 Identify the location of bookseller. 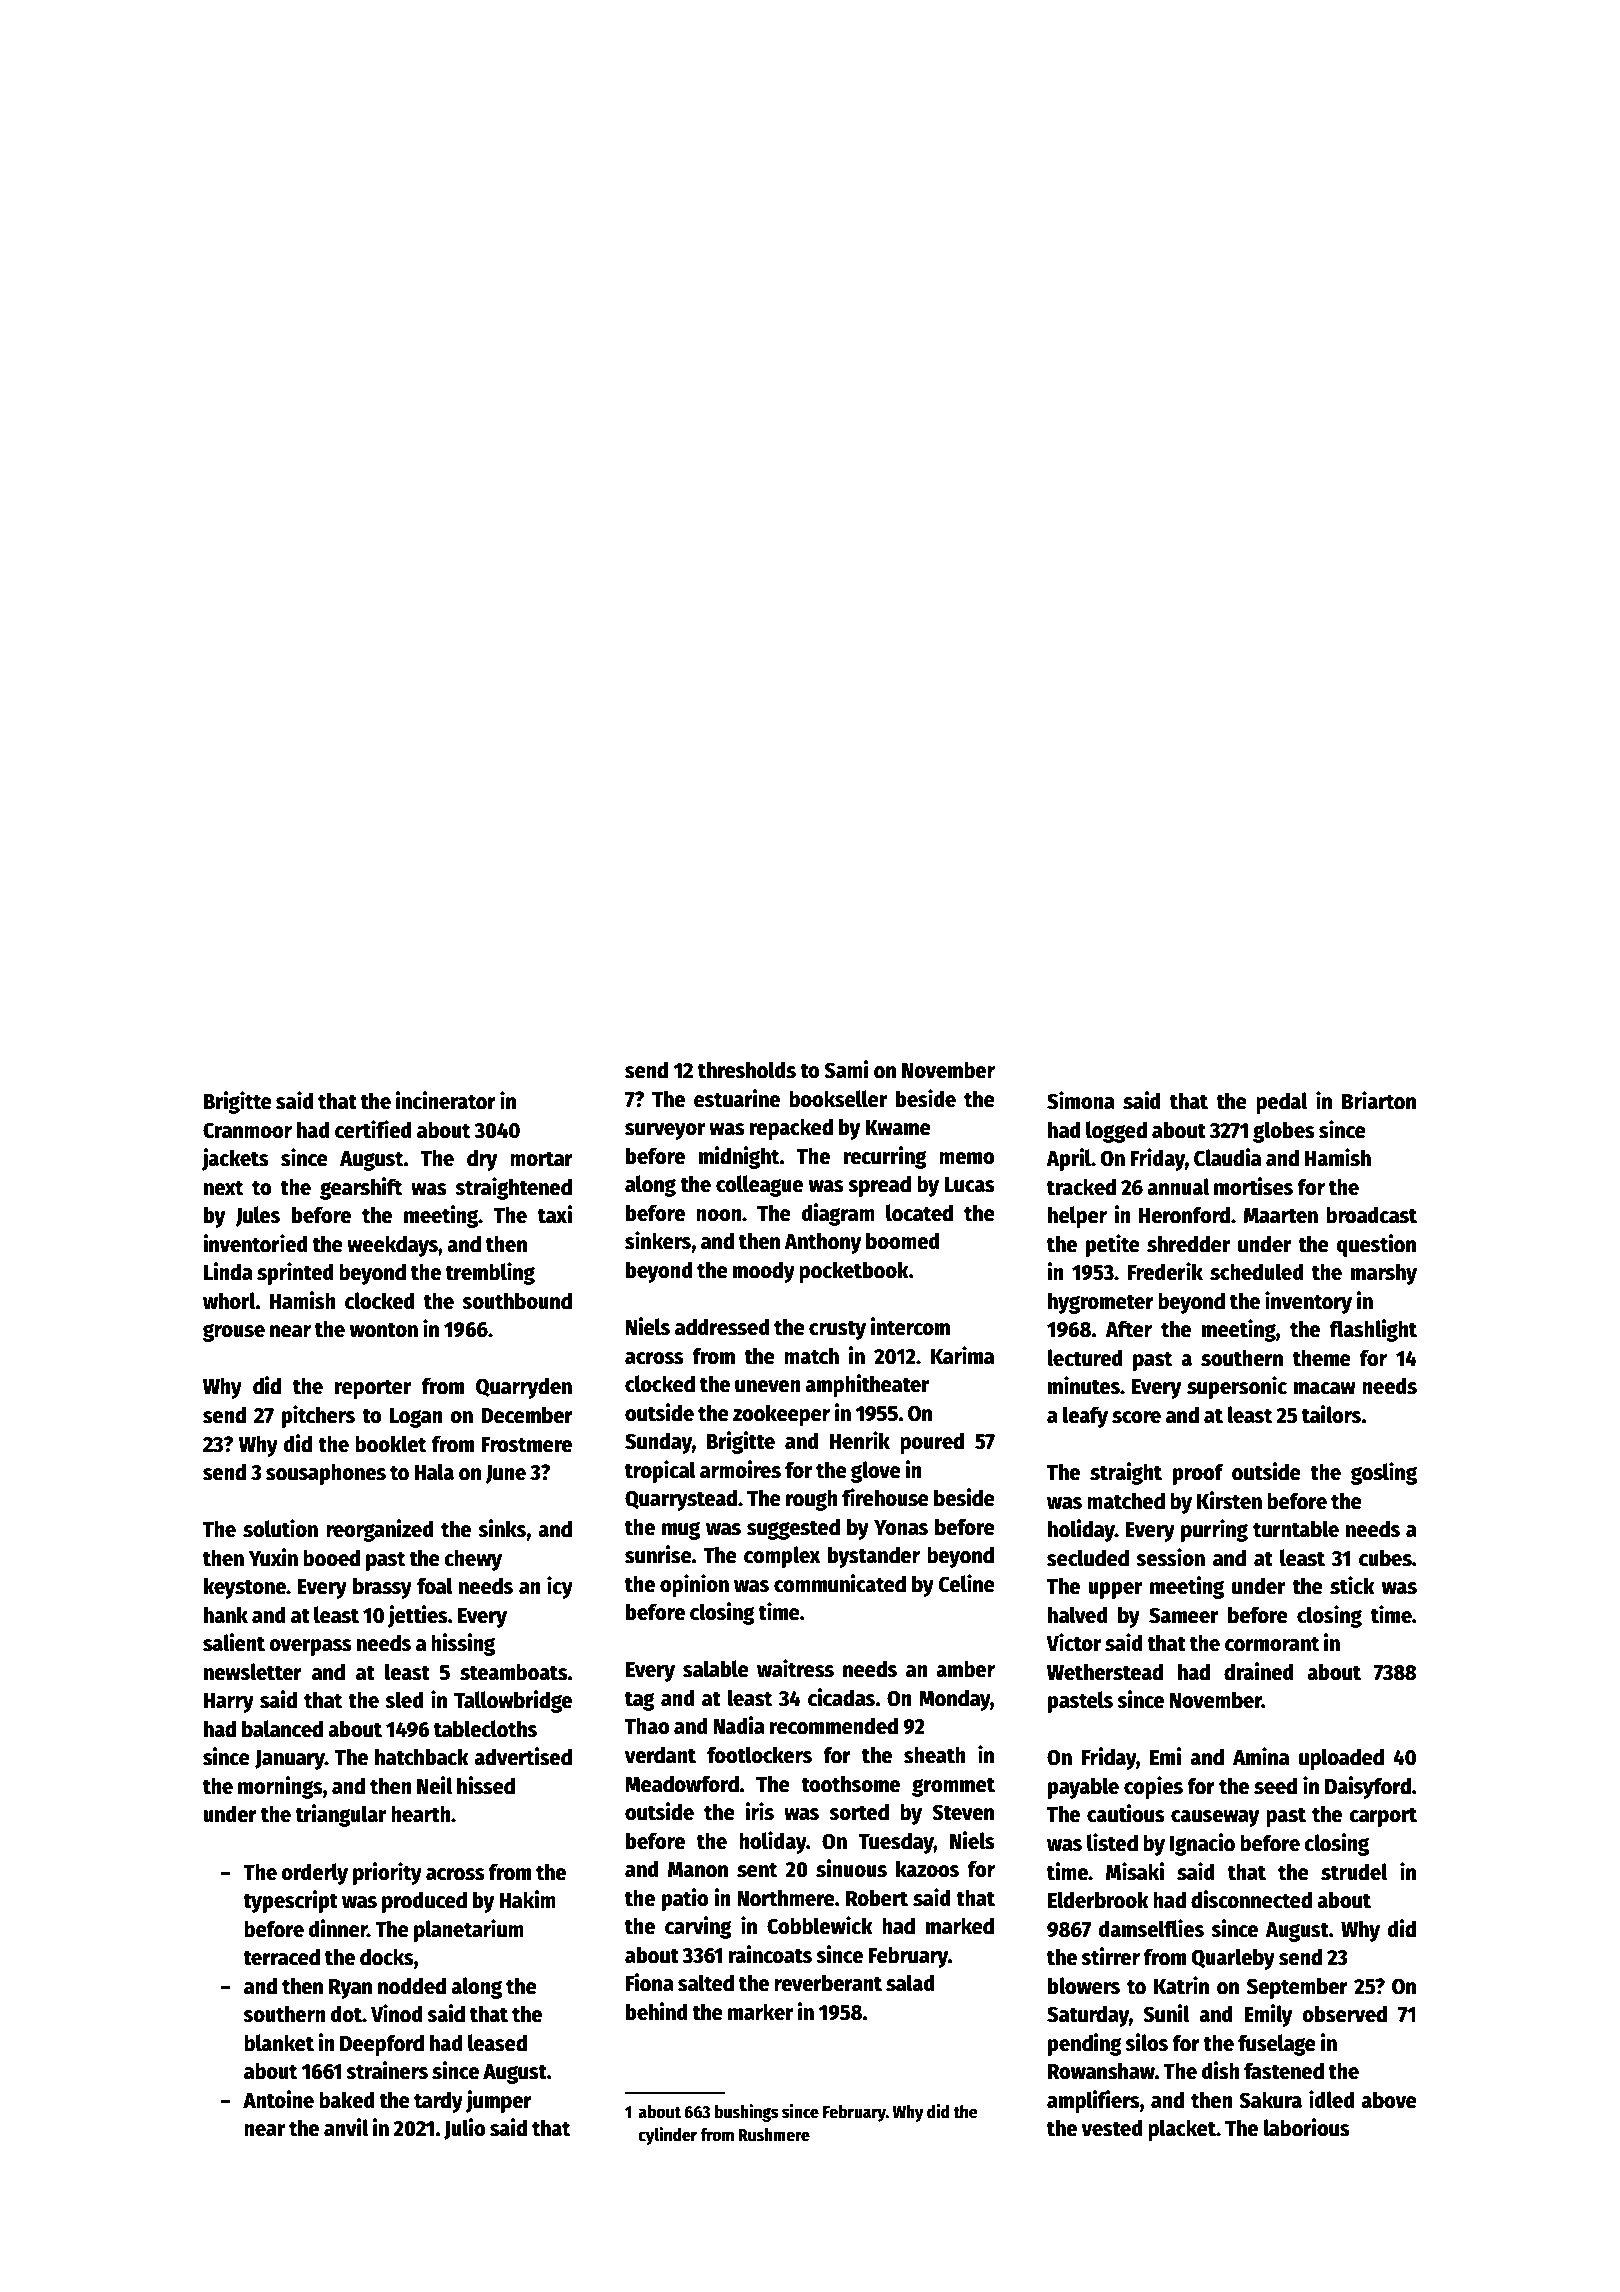
(838, 1099).
